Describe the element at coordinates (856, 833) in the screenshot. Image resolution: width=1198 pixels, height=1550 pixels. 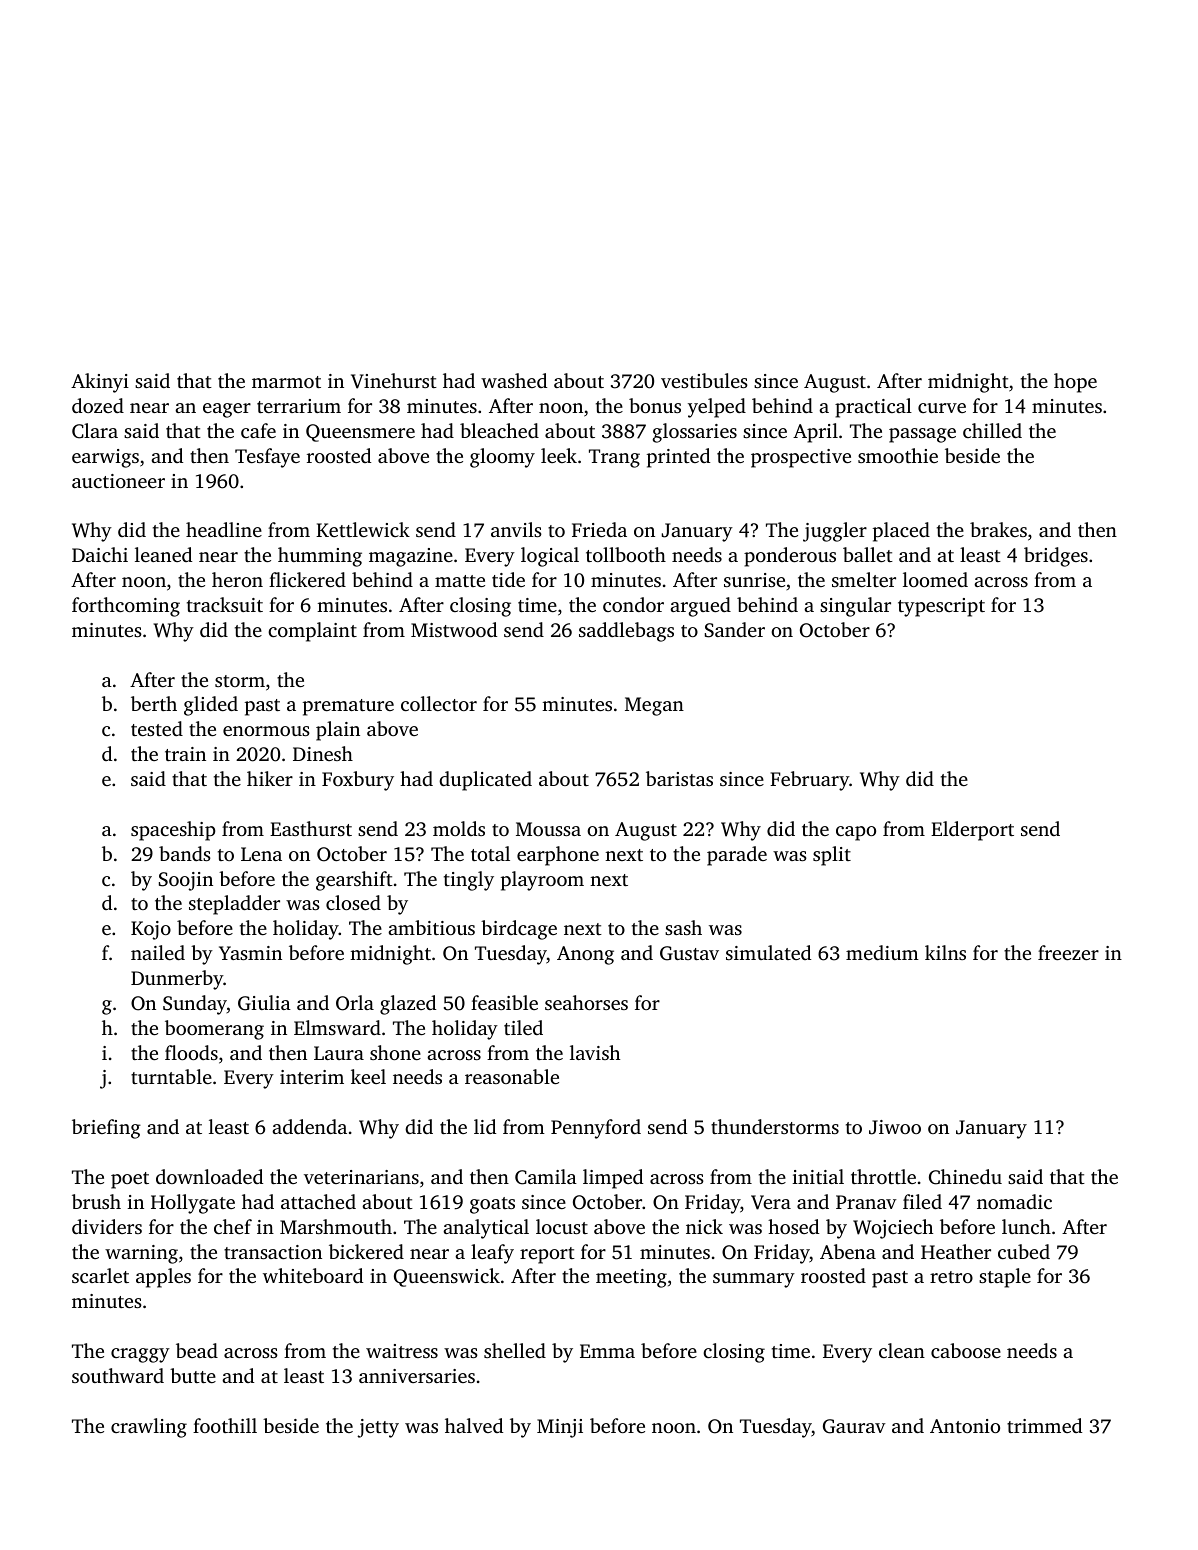
I see `capo` at that location.
